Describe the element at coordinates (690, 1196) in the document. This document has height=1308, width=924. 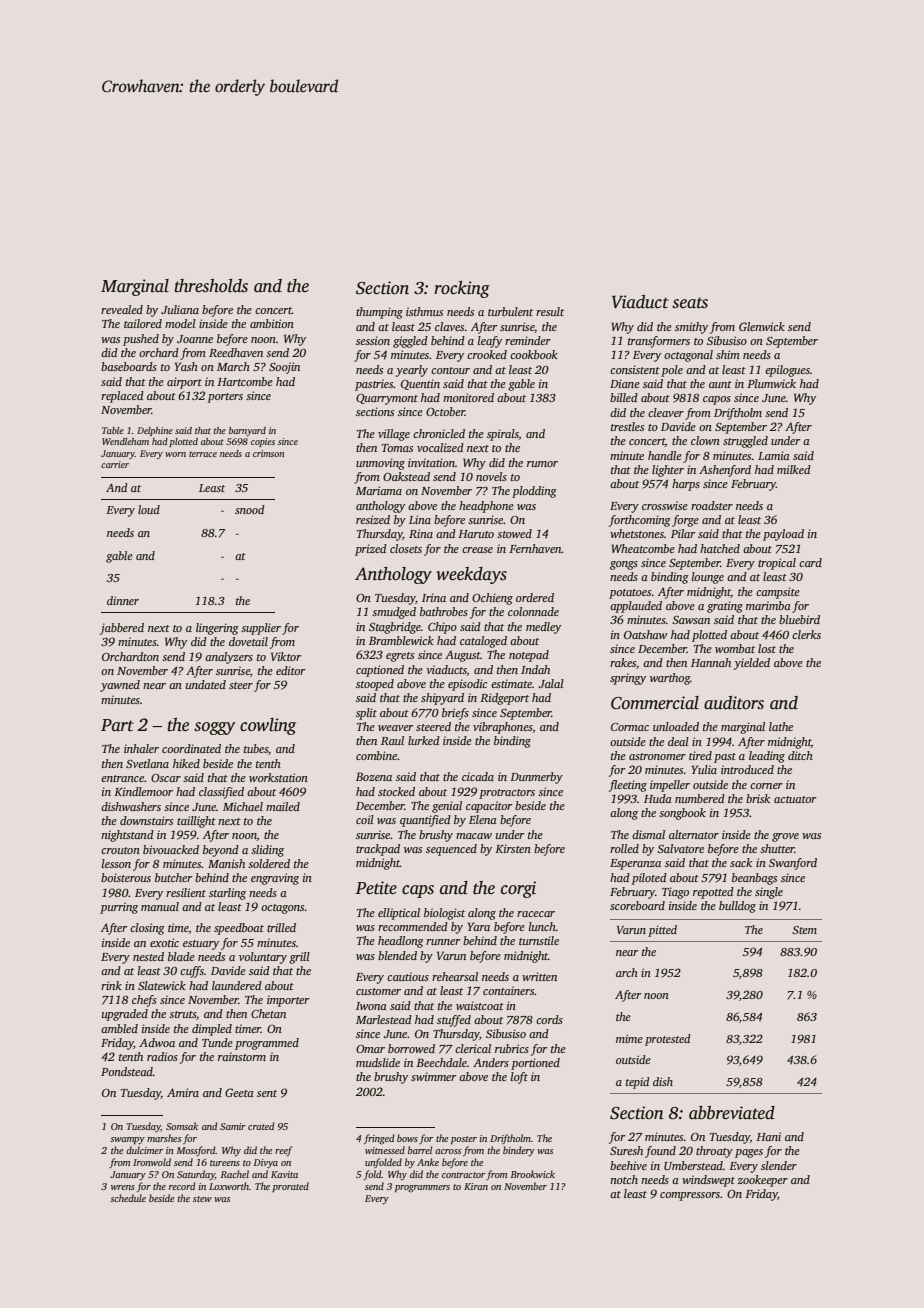
I see `compressors` at that location.
